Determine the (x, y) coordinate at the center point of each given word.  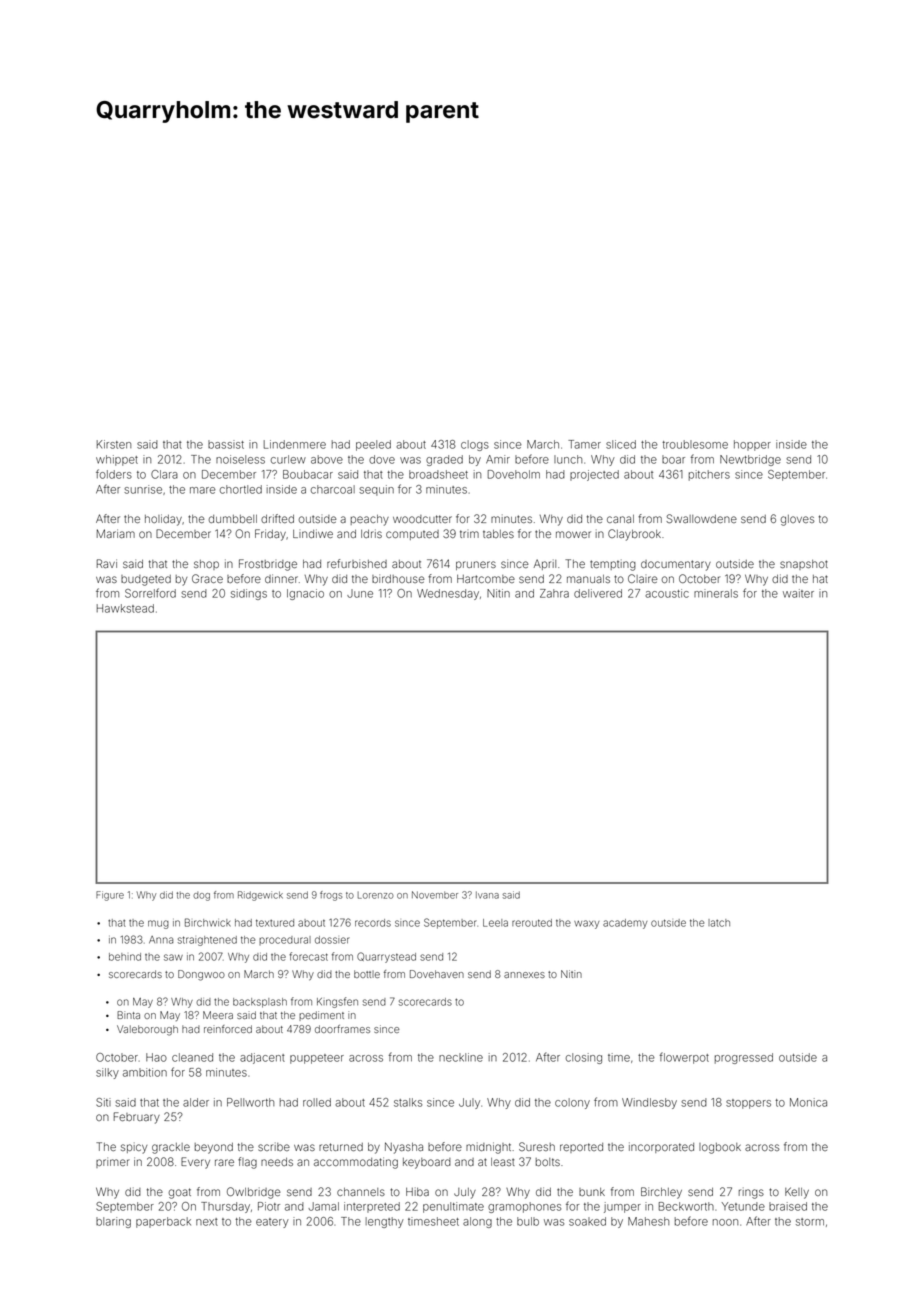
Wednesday (448, 594)
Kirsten (114, 444)
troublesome (695, 444)
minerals (716, 593)
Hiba (417, 1191)
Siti (103, 1102)
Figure (110, 896)
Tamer (584, 444)
